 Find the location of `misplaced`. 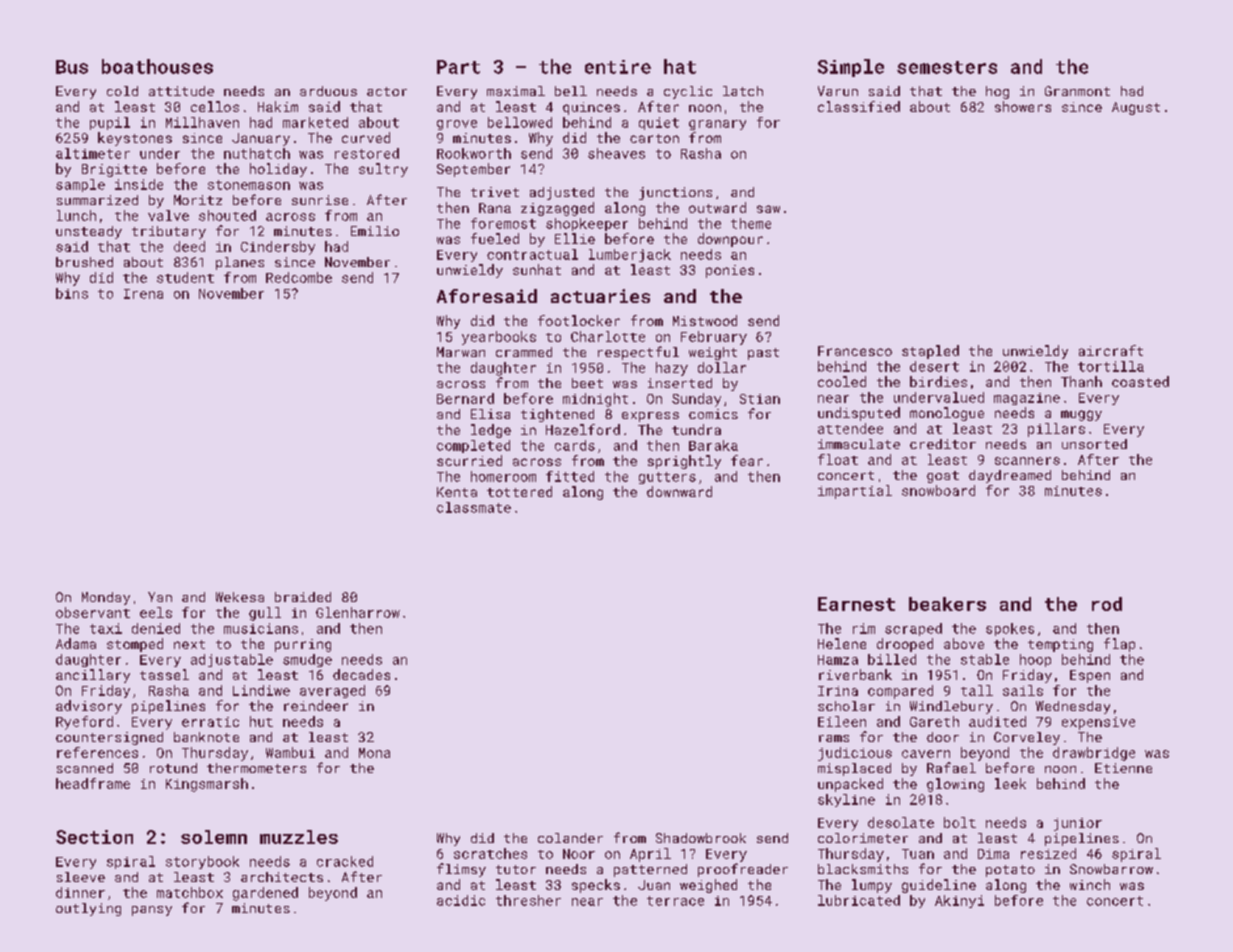

misplaced is located at coordinates (854, 769).
